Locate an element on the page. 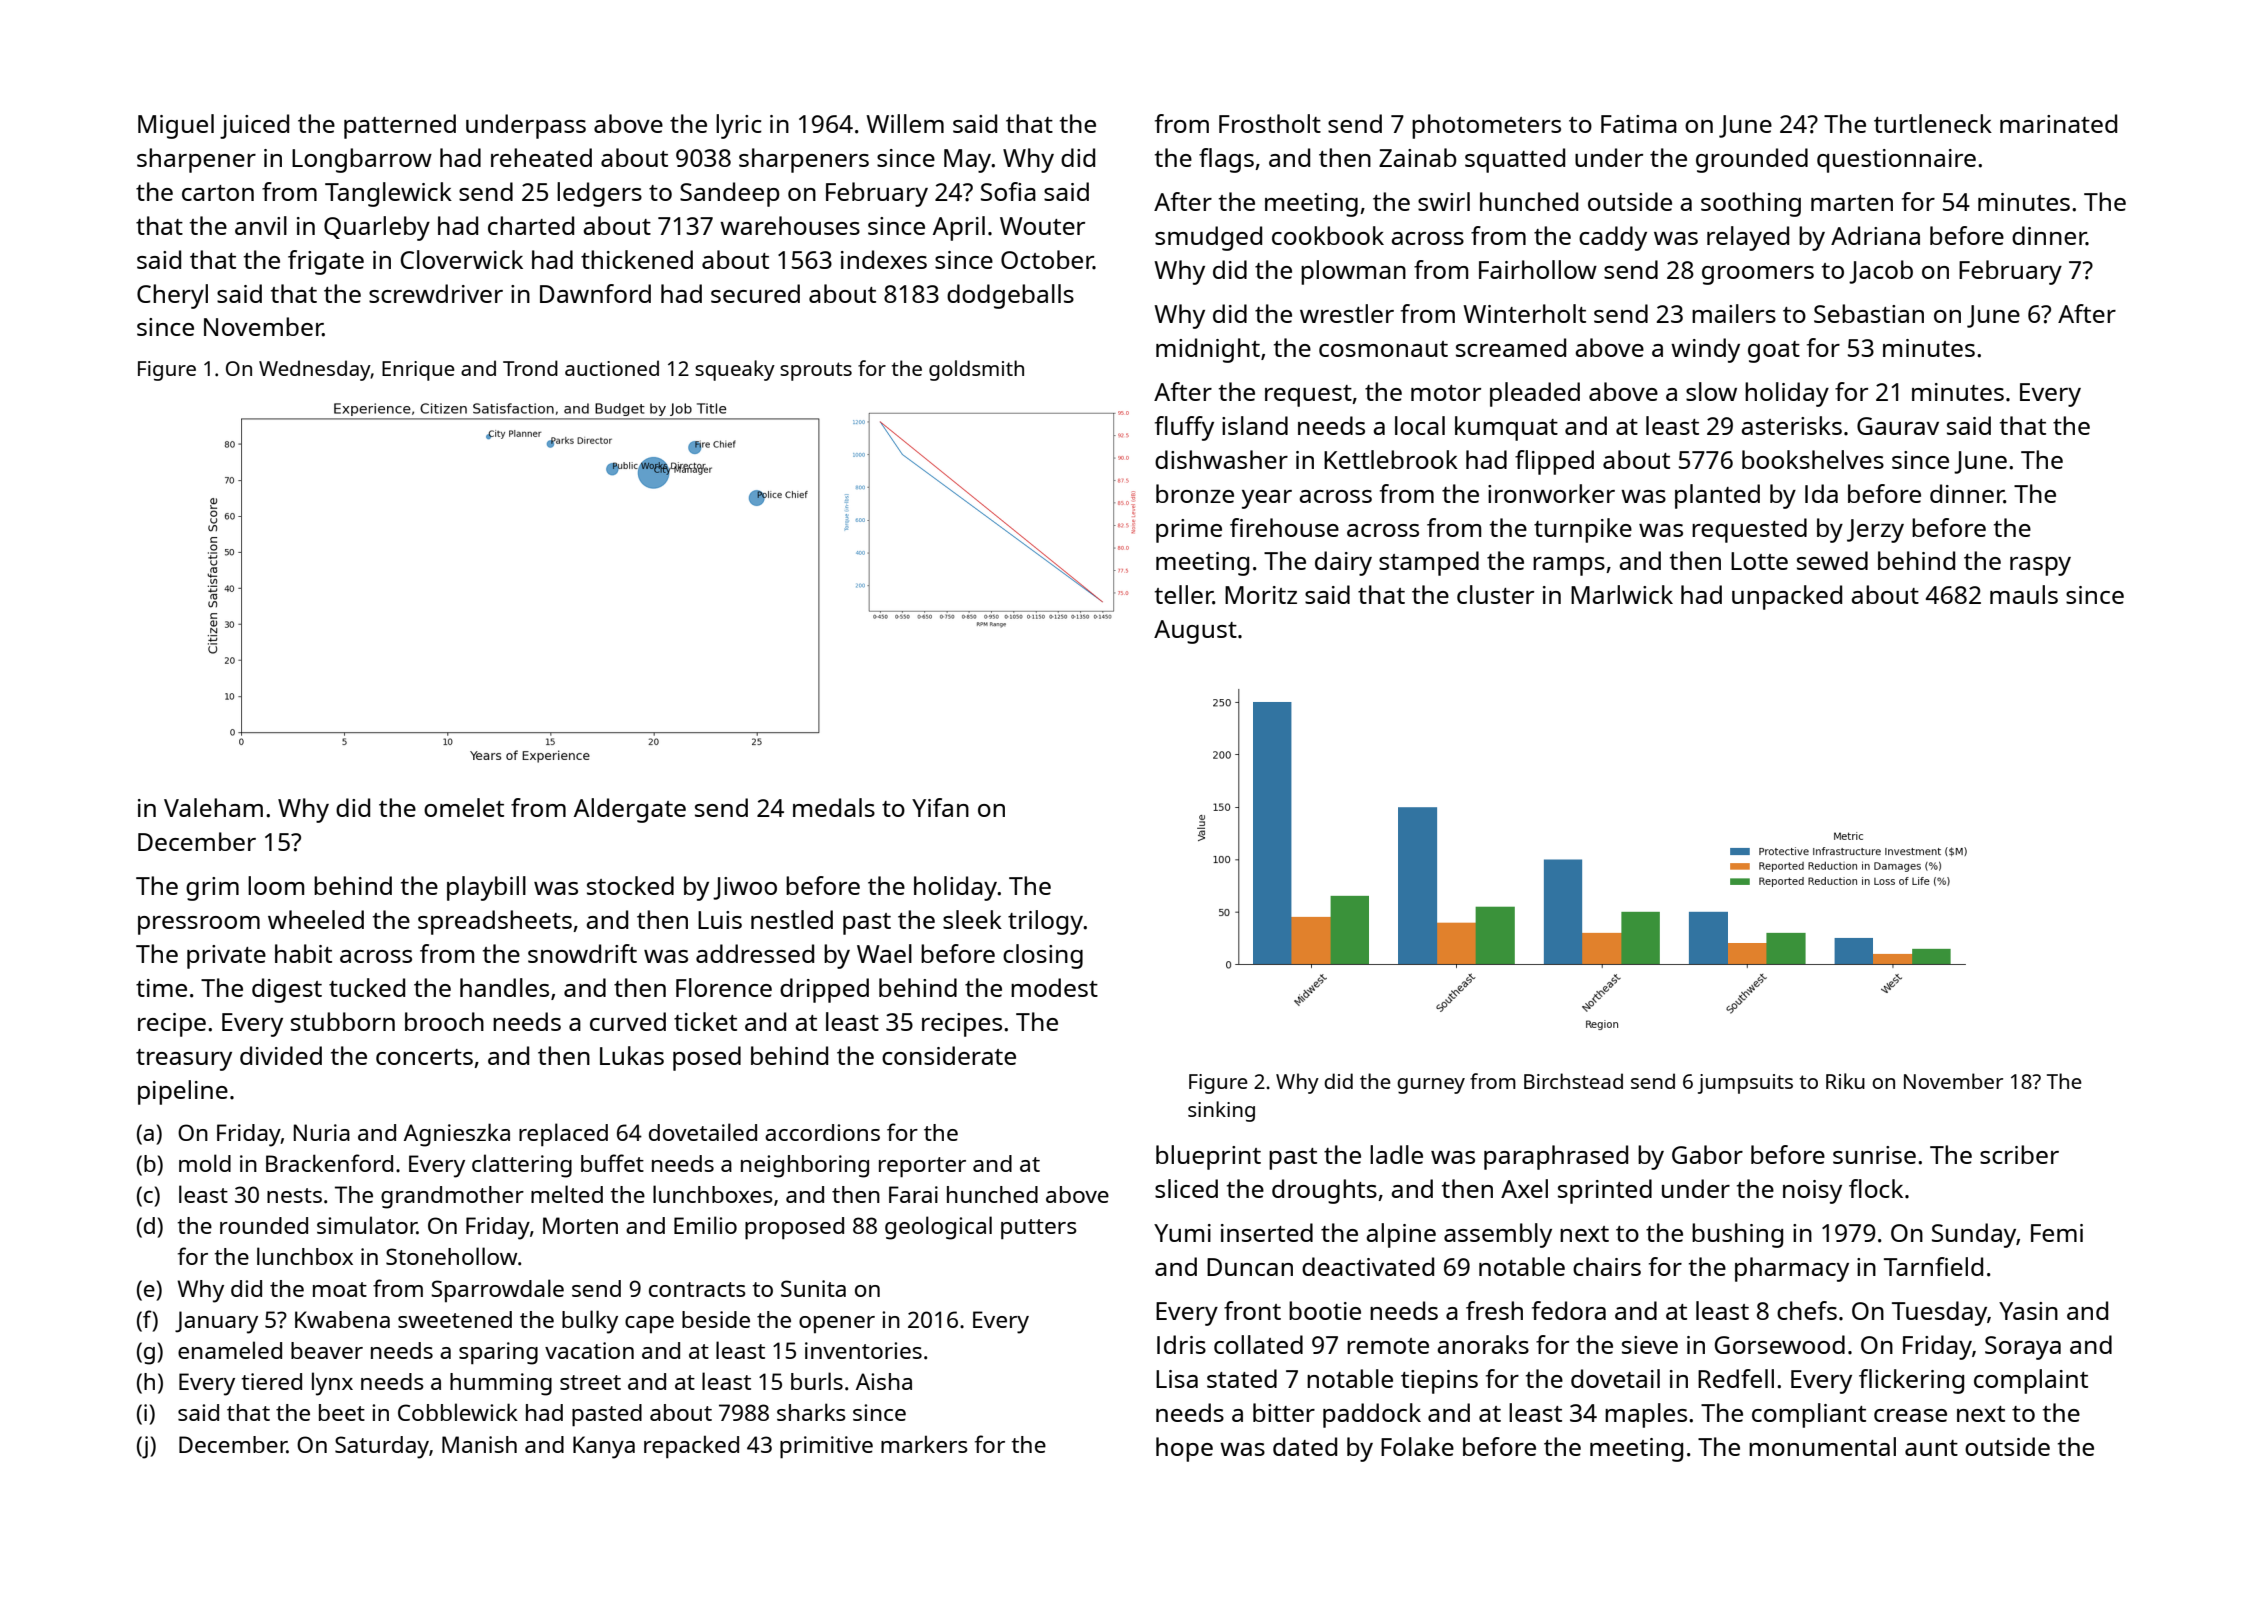 This image has height=1603, width=2266. chairs is located at coordinates (1607, 1266).
